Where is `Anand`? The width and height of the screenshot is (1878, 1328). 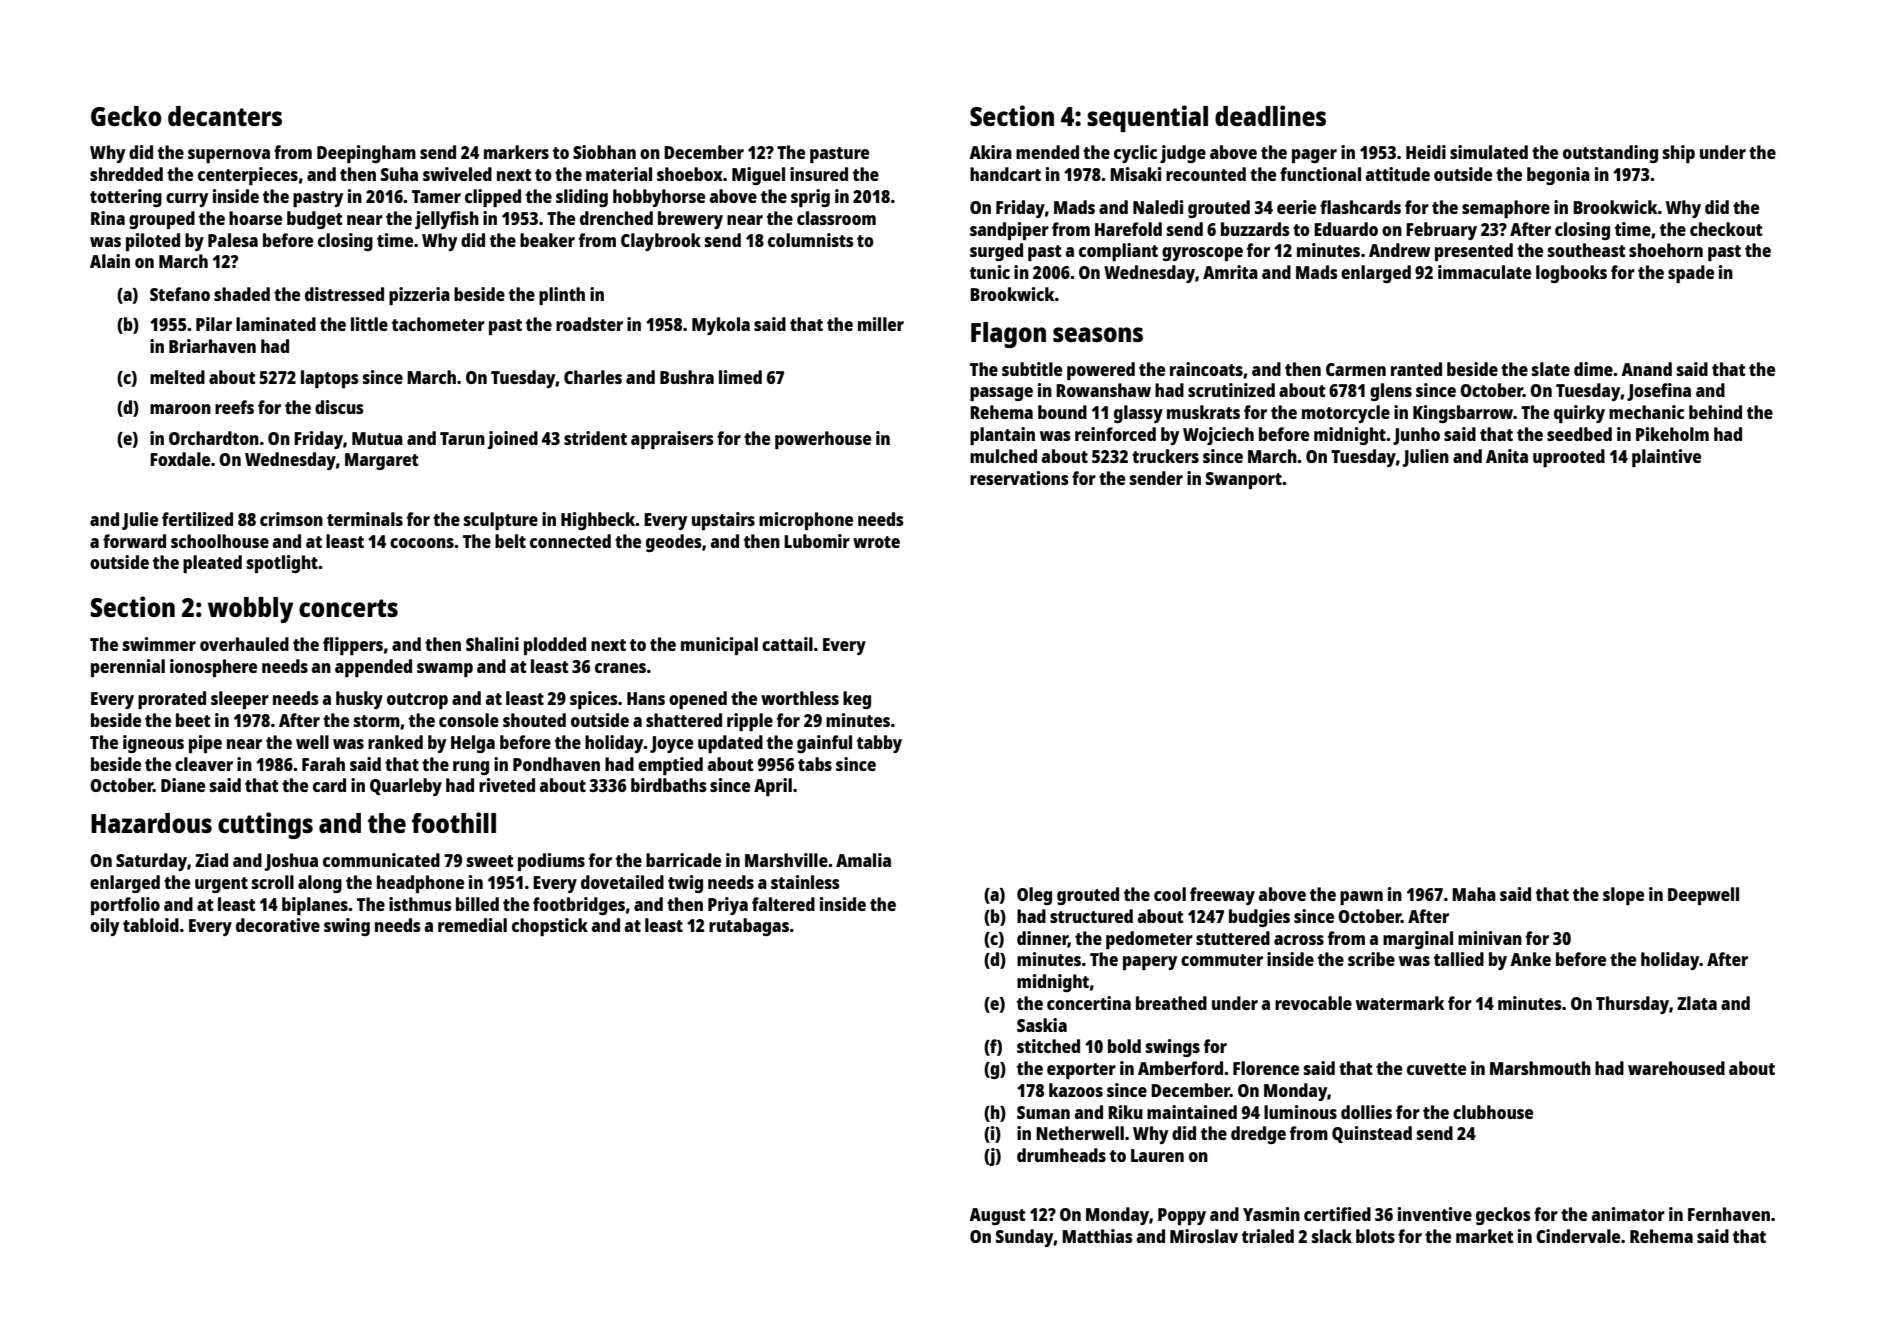
Anand is located at coordinates (1646, 369).
